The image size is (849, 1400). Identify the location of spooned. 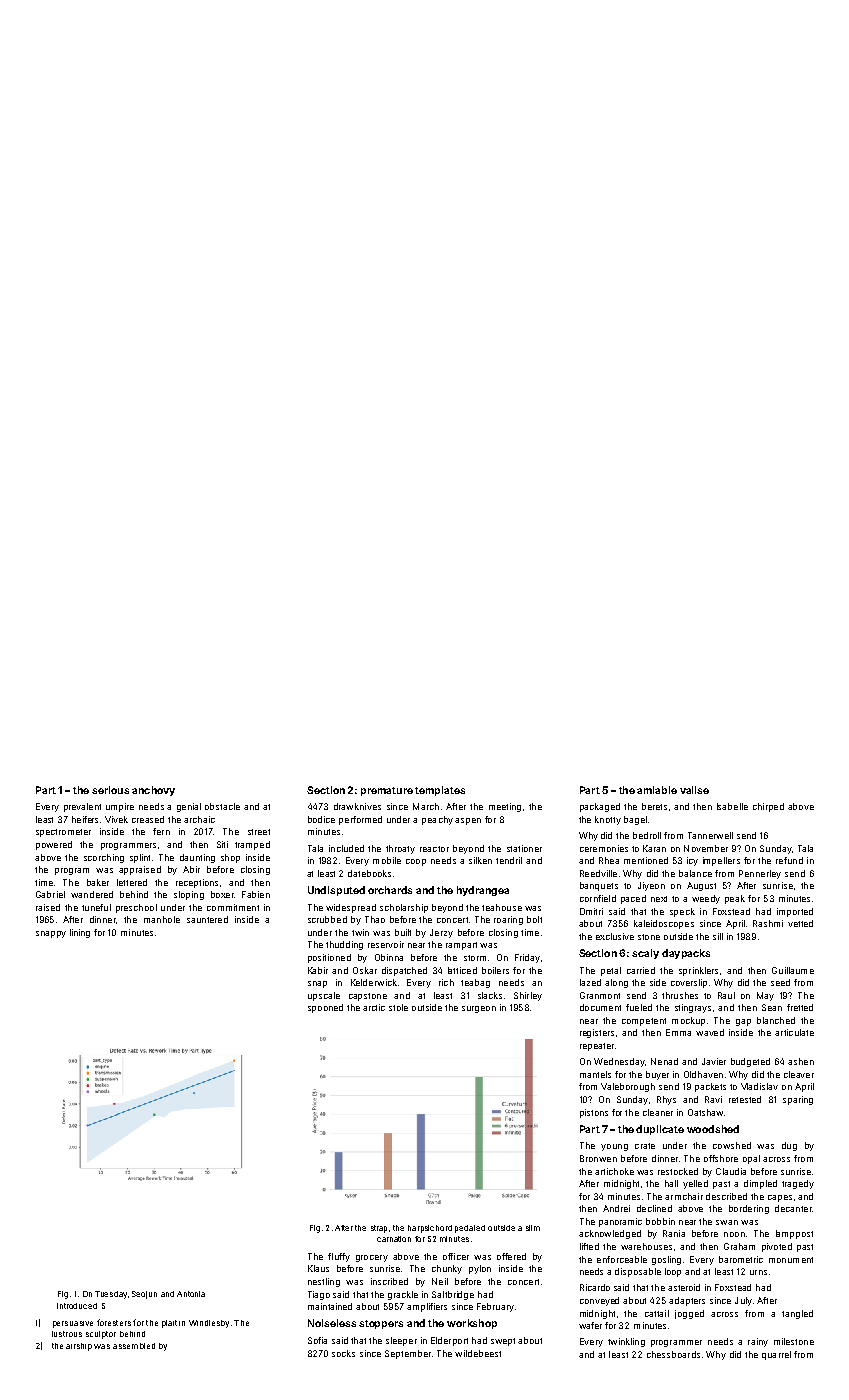
(325, 1008).
